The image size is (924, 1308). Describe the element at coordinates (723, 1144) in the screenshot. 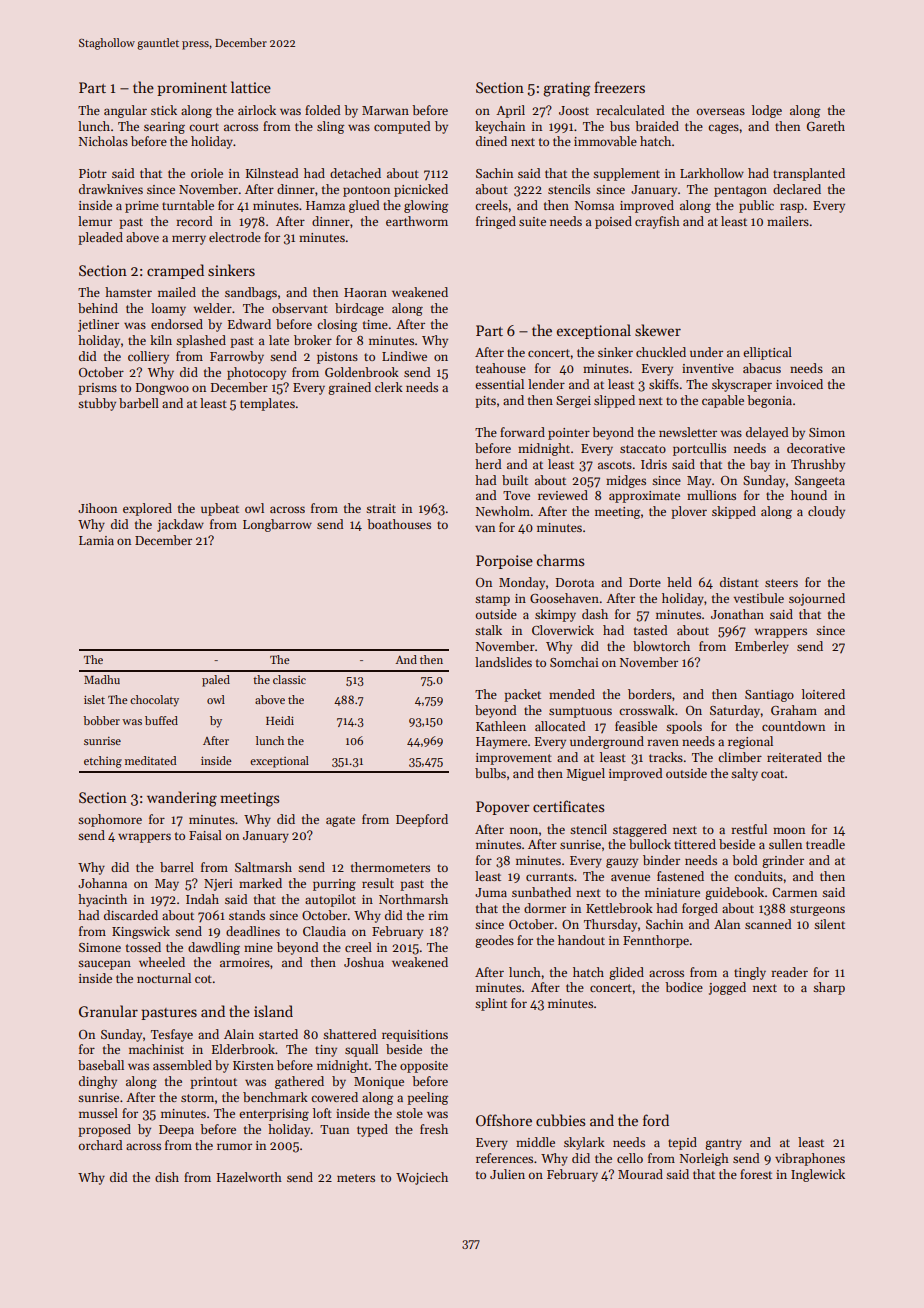

I see `gantry` at that location.
